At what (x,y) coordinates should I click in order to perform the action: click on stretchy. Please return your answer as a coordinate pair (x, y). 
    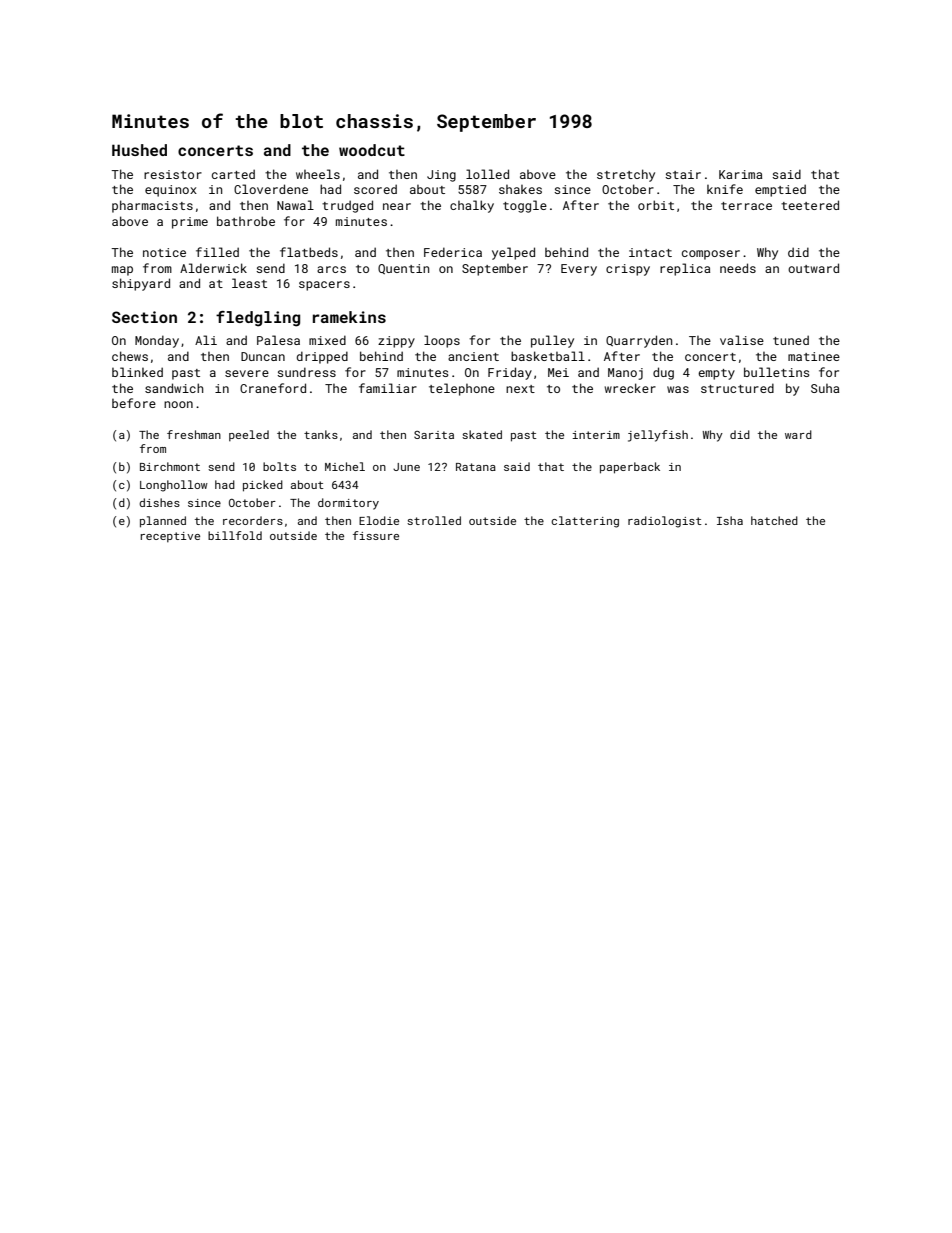
    Looking at the image, I should click on (626, 175).
